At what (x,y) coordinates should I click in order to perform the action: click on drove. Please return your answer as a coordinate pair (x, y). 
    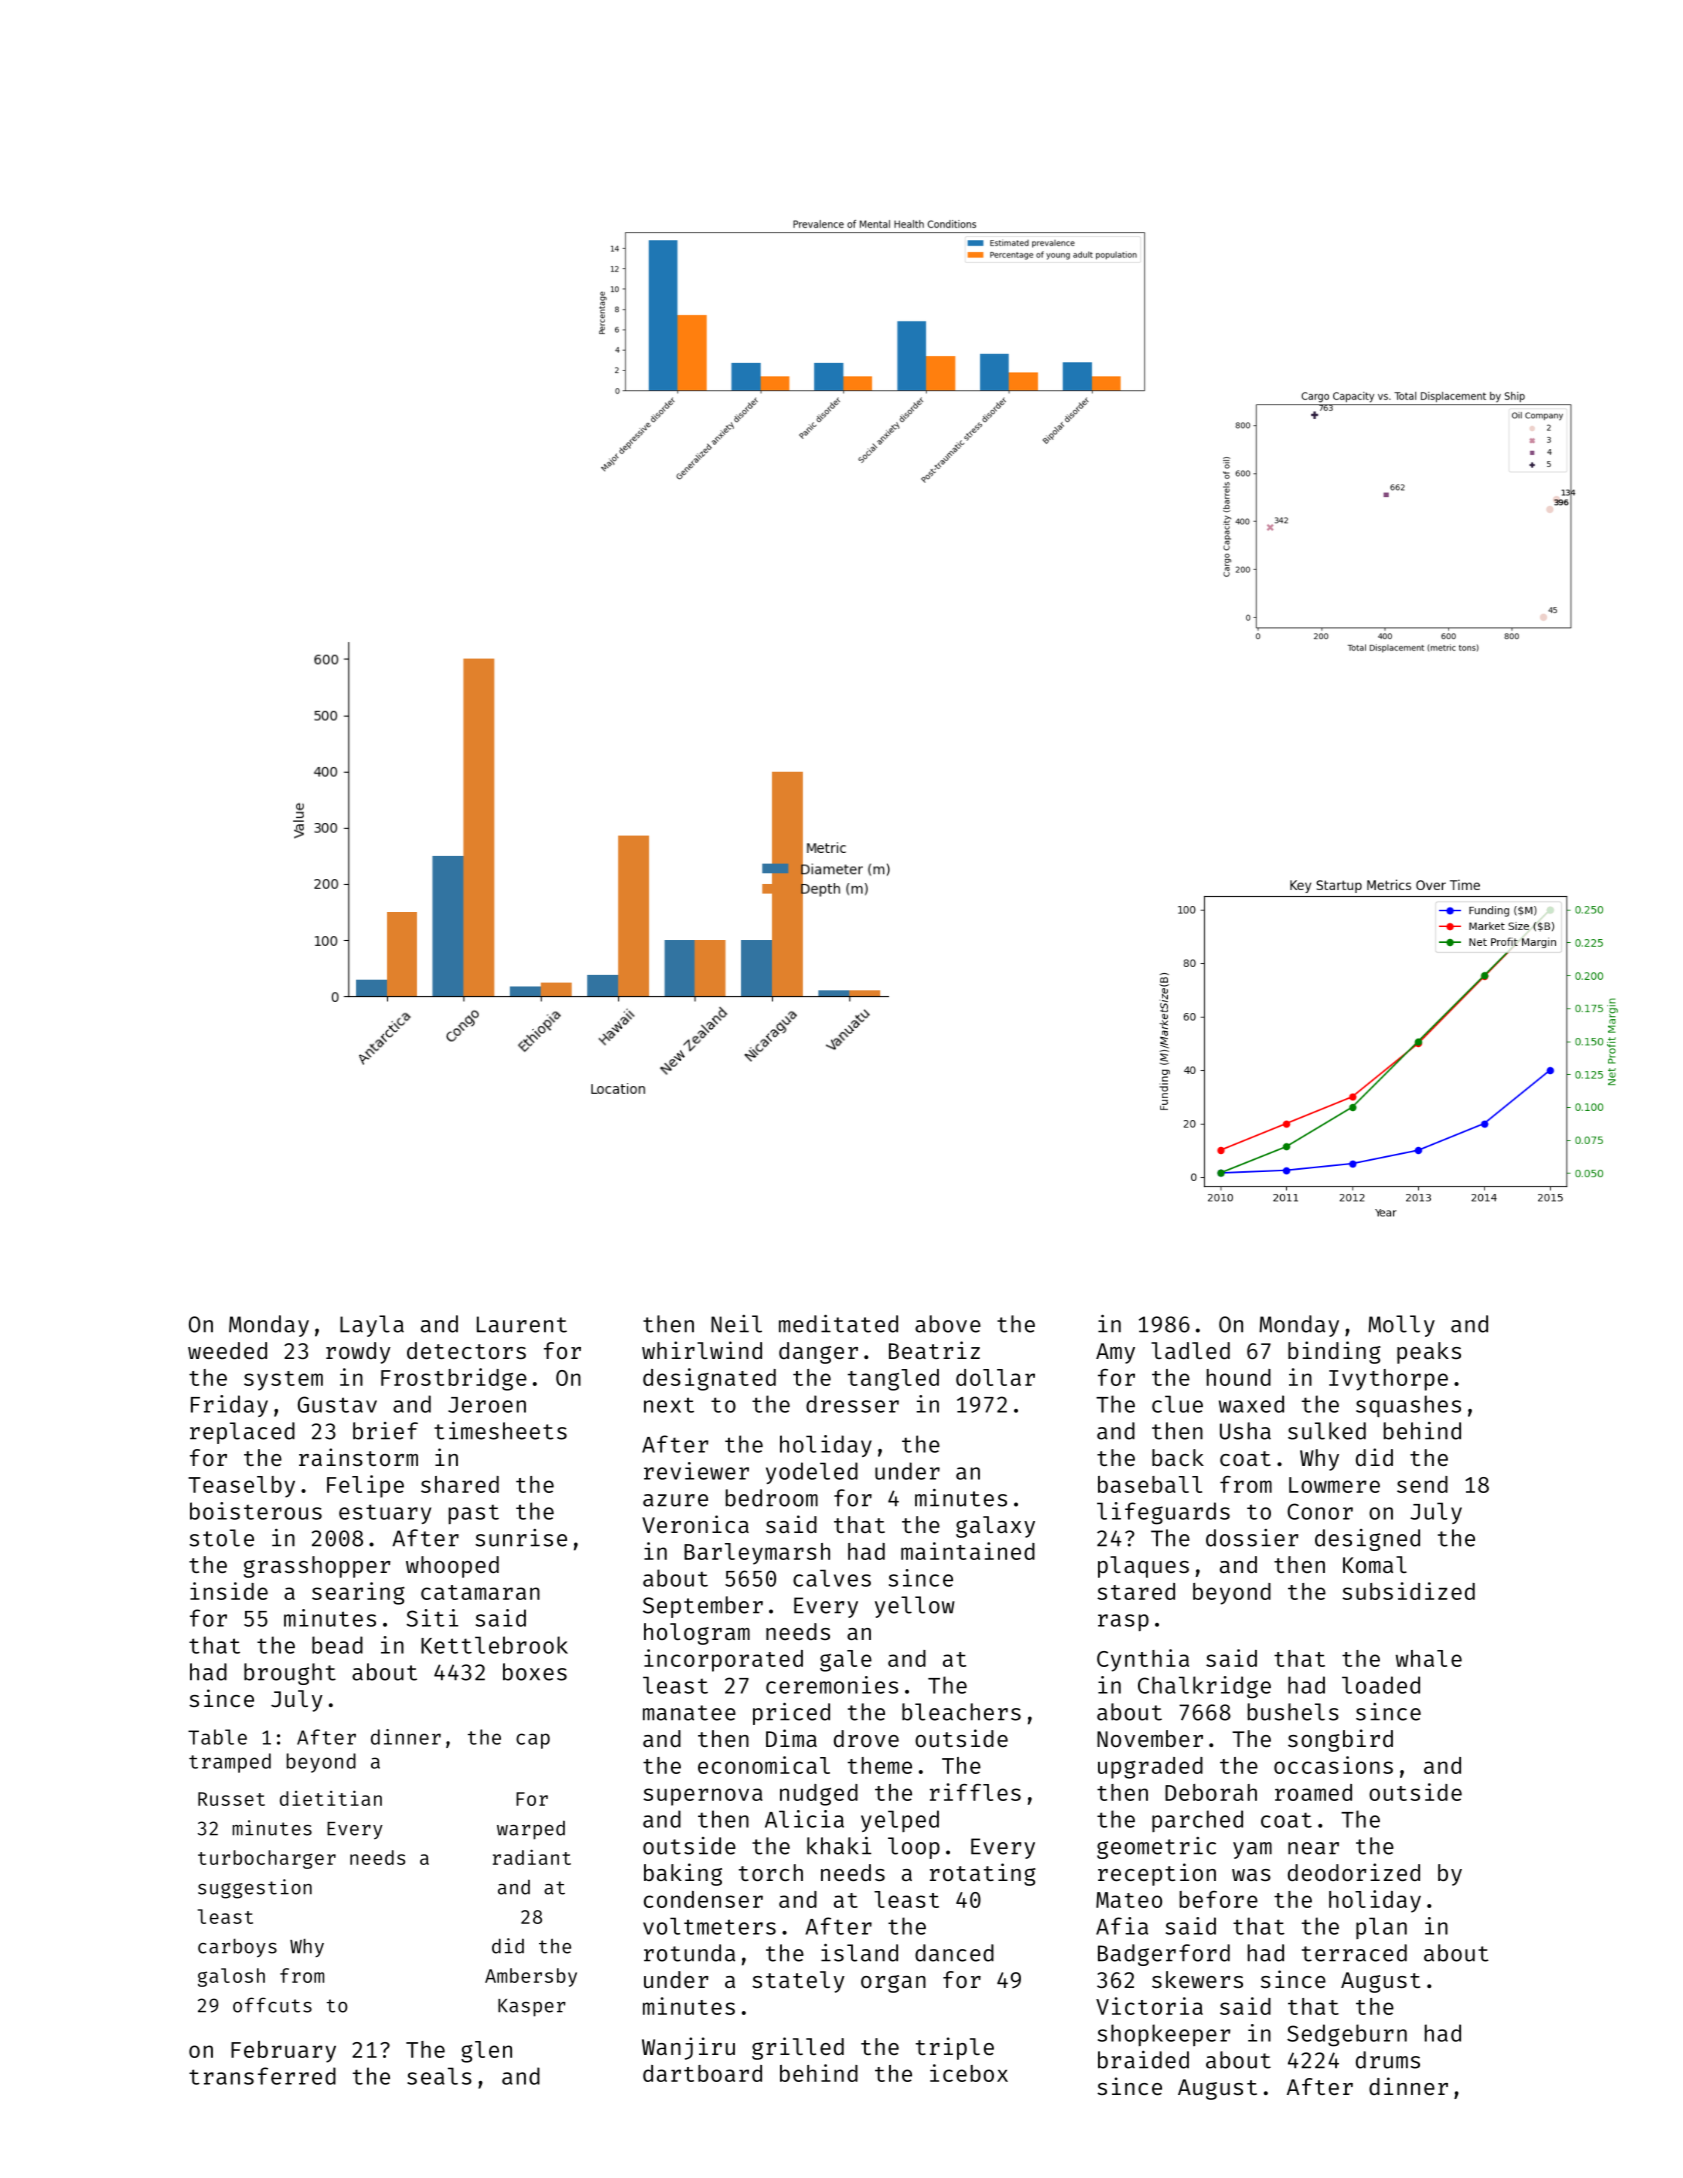
    Looking at the image, I should click on (866, 1738).
